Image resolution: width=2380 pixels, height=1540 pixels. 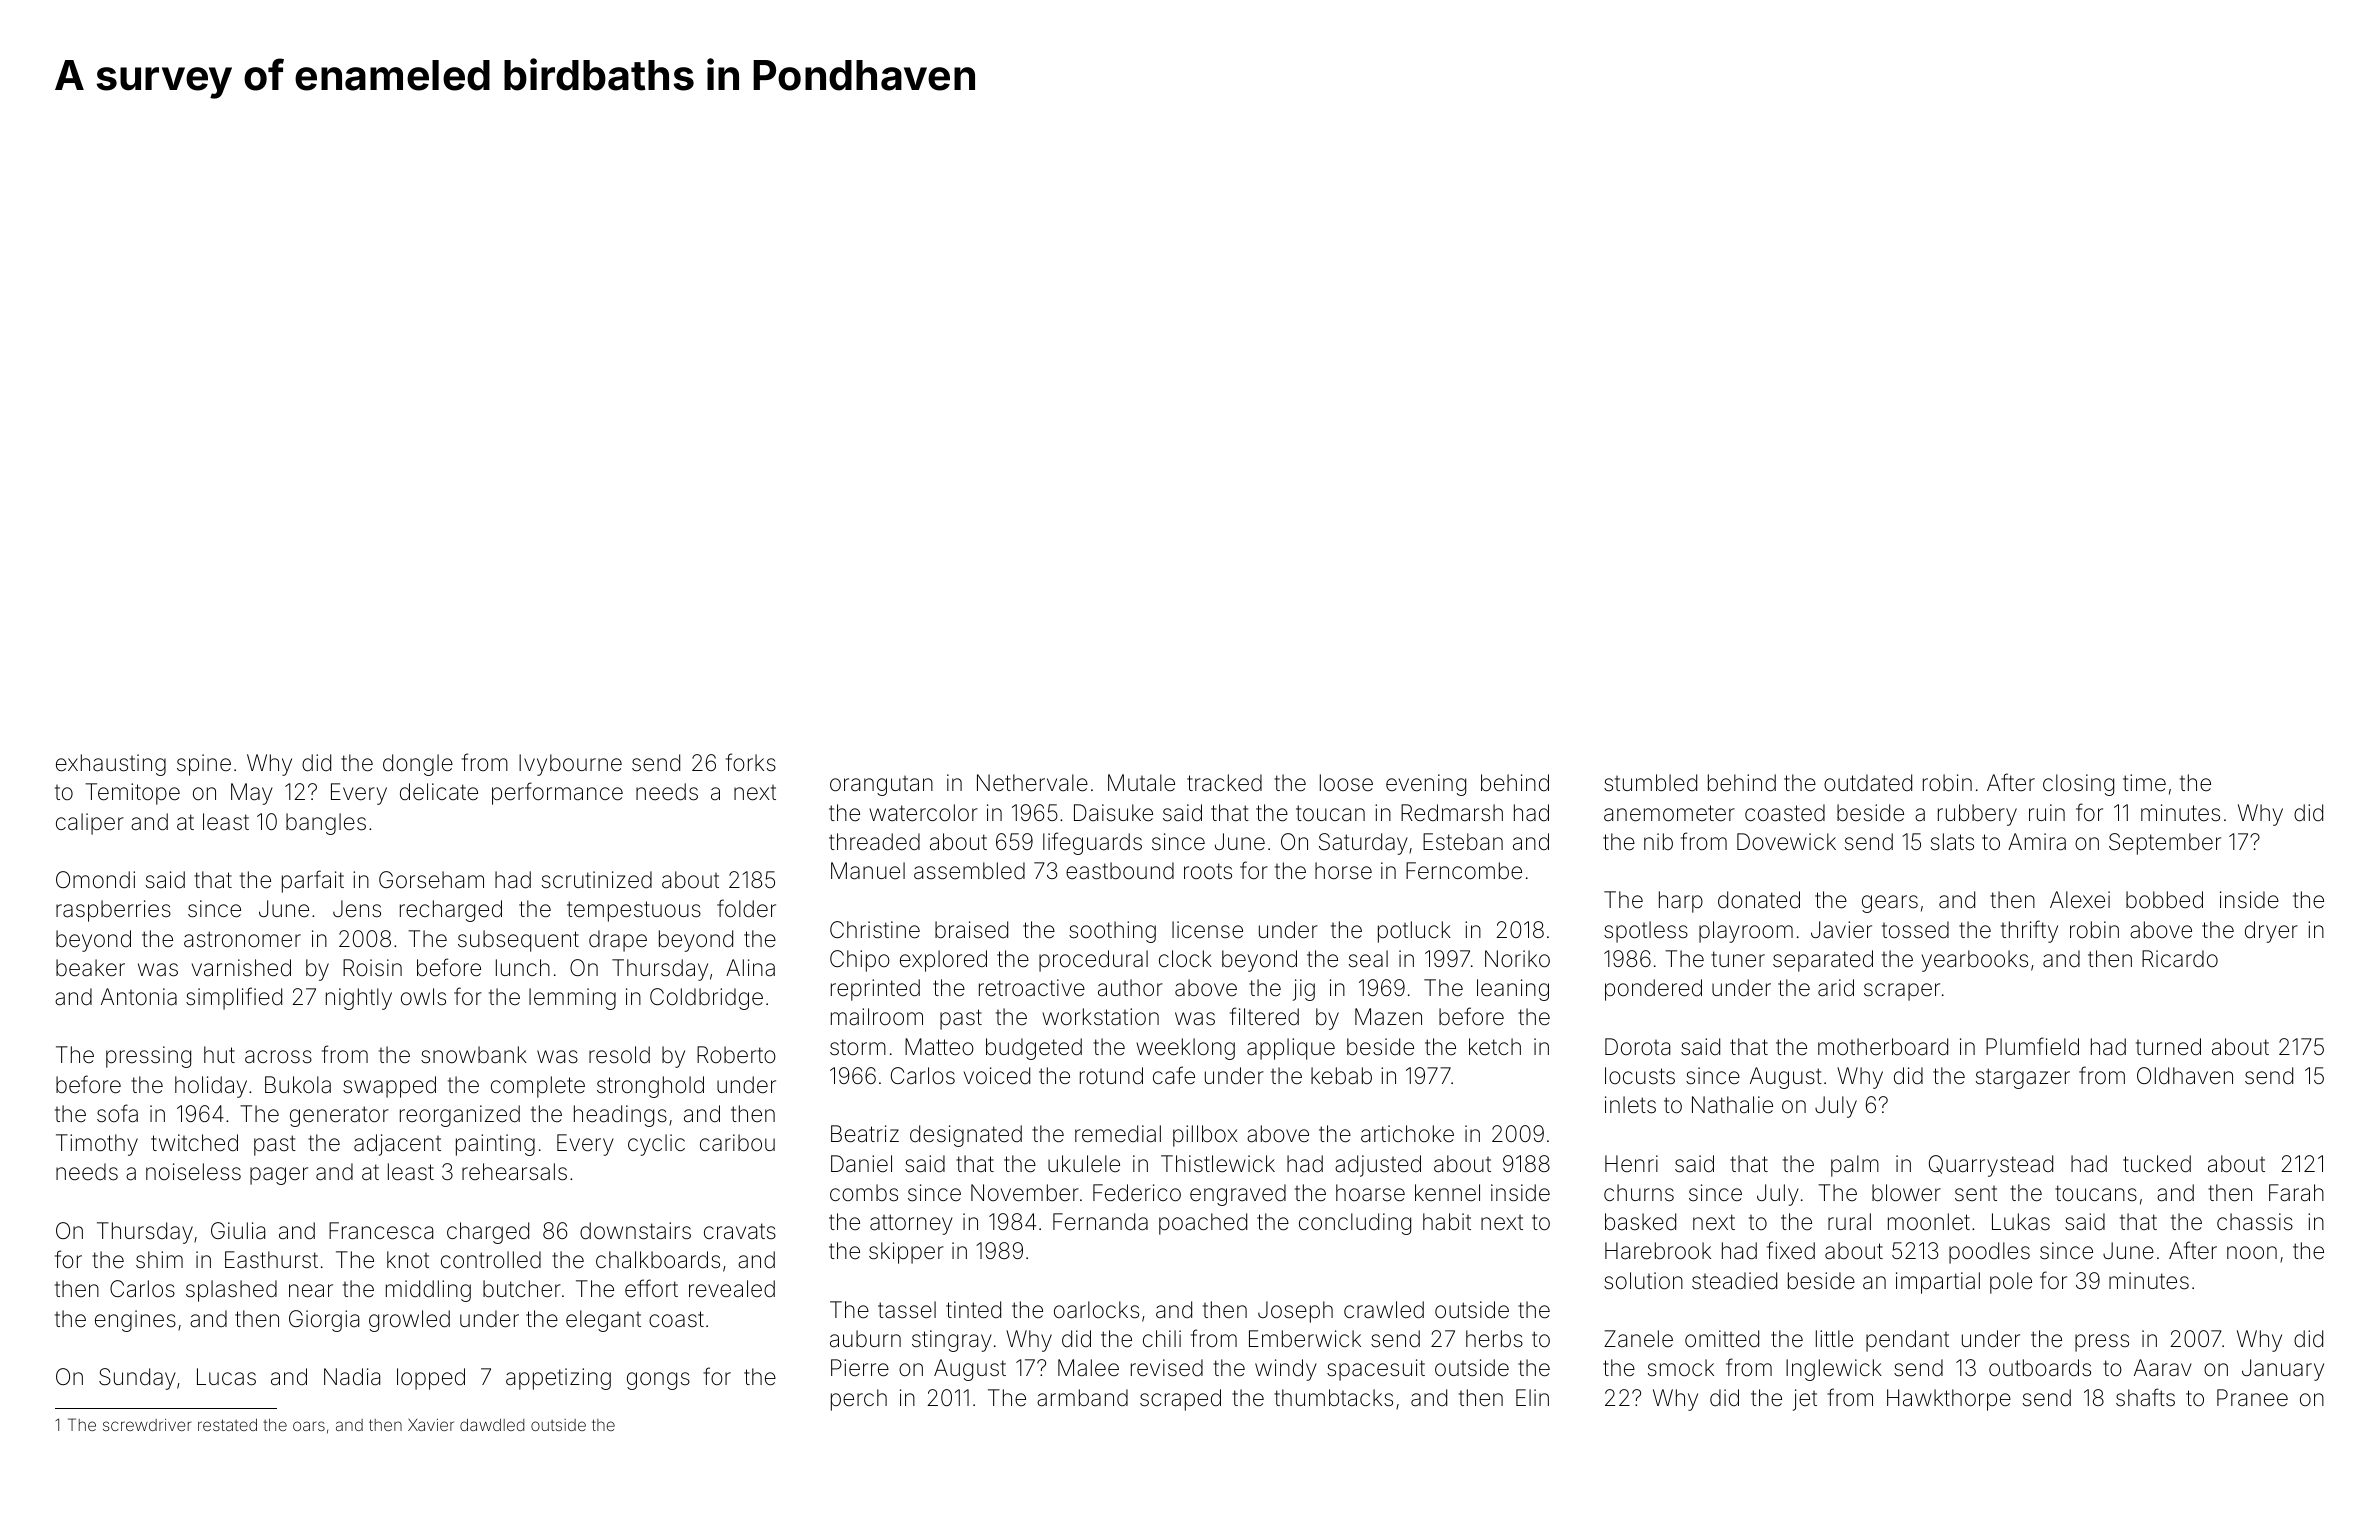 I want to click on adjusted, so click(x=1378, y=1166).
